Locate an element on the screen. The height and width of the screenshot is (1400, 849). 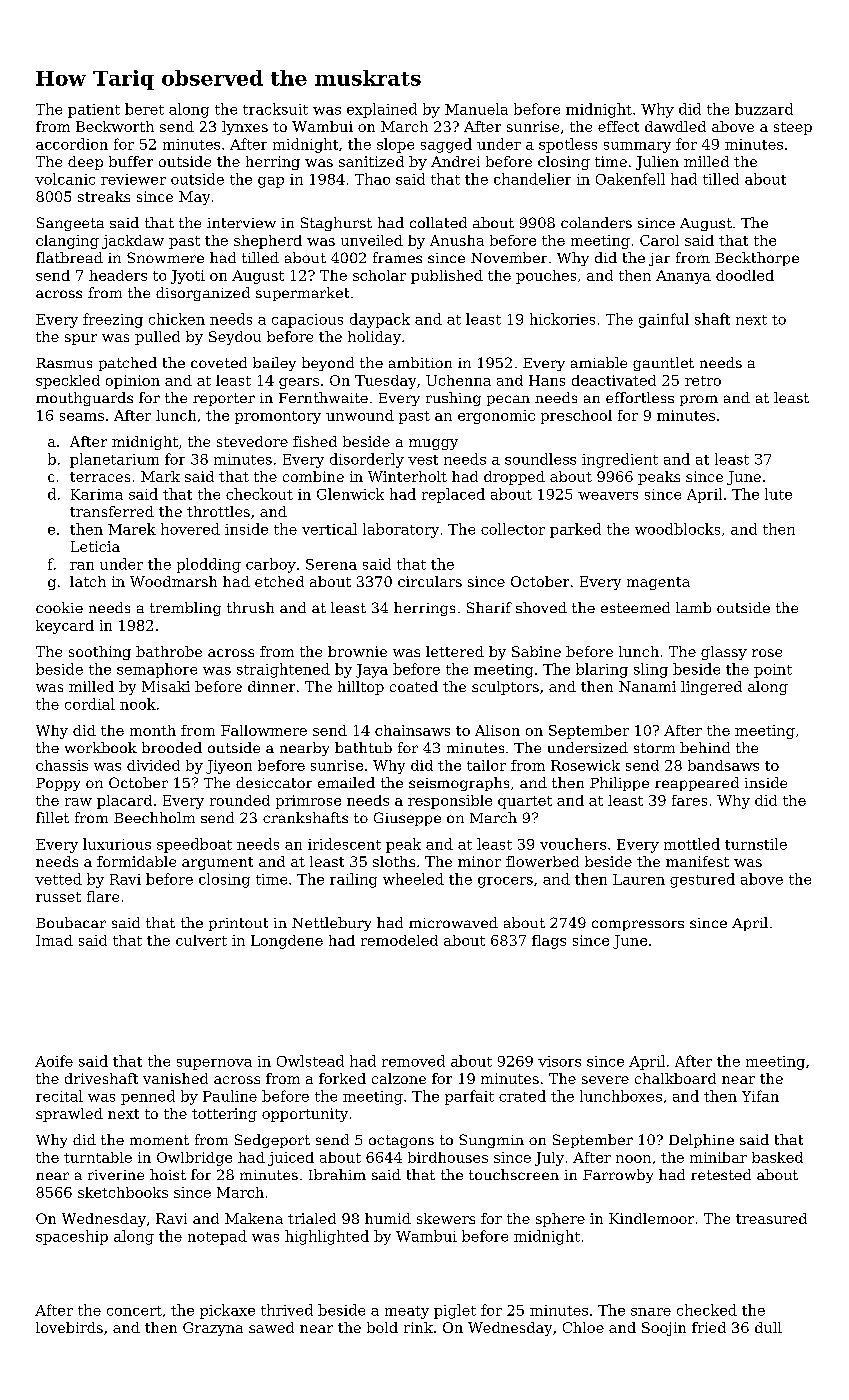
lute is located at coordinates (778, 494).
